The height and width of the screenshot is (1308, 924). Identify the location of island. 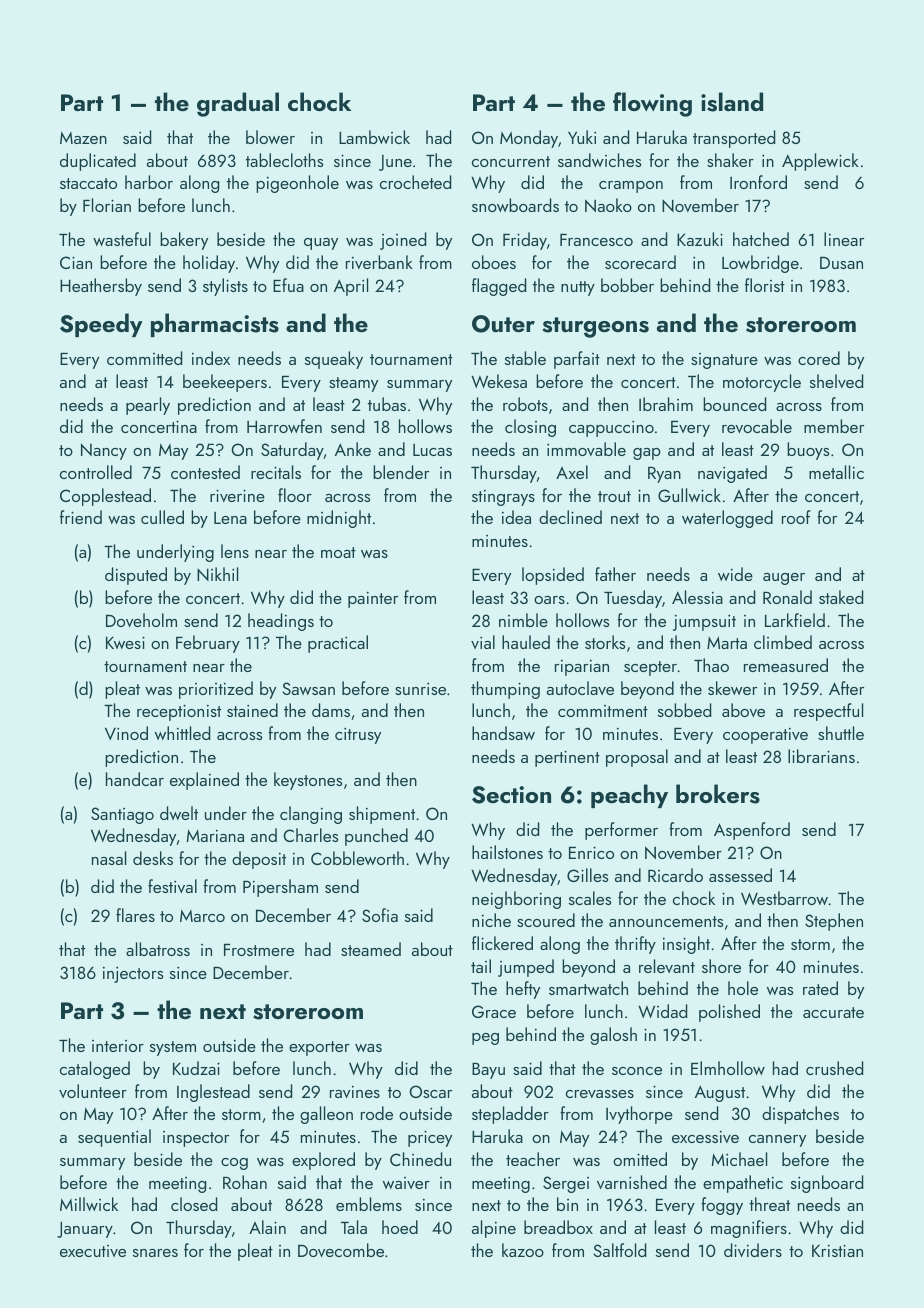
(732, 102).
